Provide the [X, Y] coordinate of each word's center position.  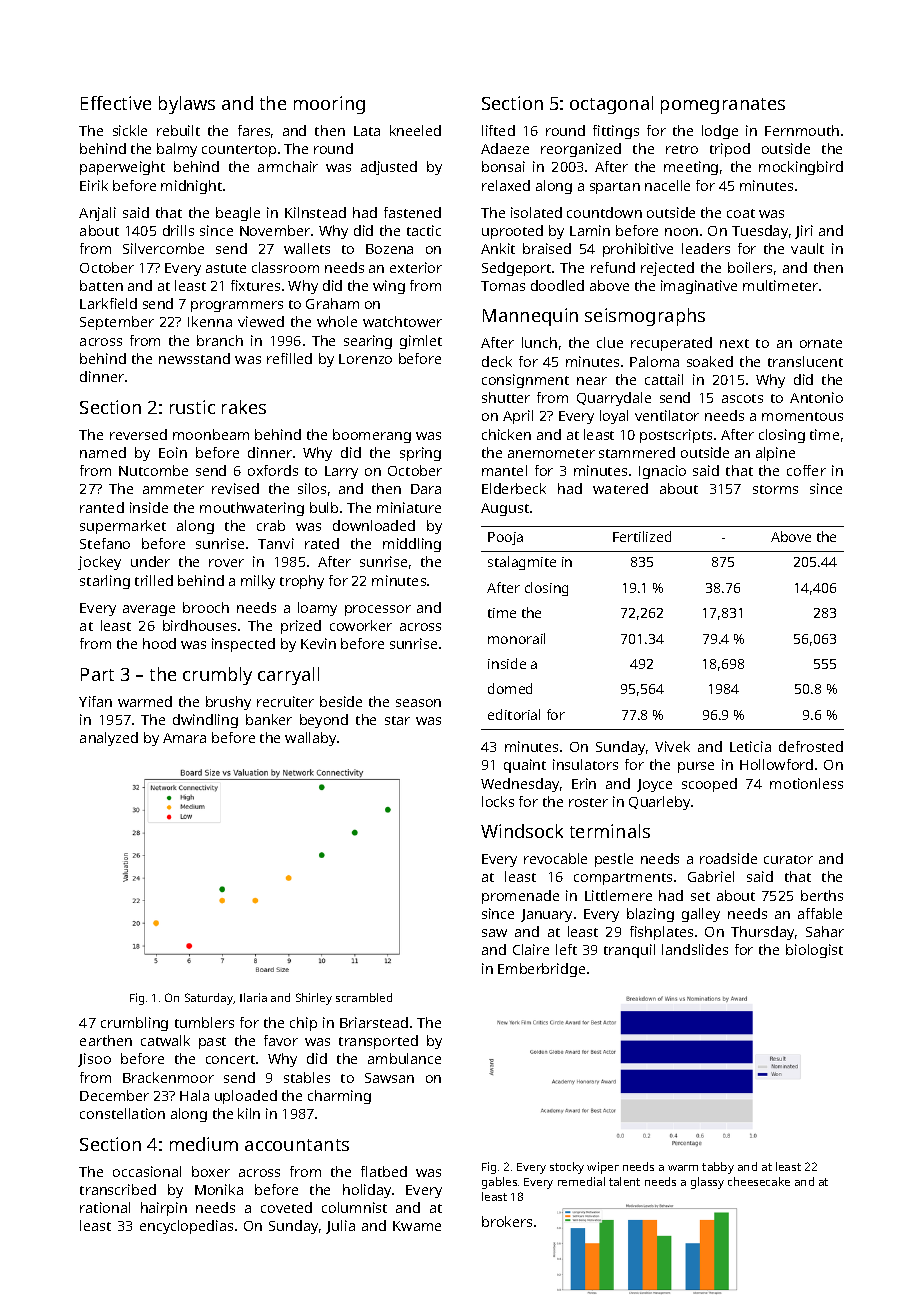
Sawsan [389, 1078]
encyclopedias [186, 1227]
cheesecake [759, 1181]
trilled [154, 580]
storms [775, 489]
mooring [329, 105]
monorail [516, 638]
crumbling [134, 1024]
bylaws [187, 105]
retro [682, 149]
